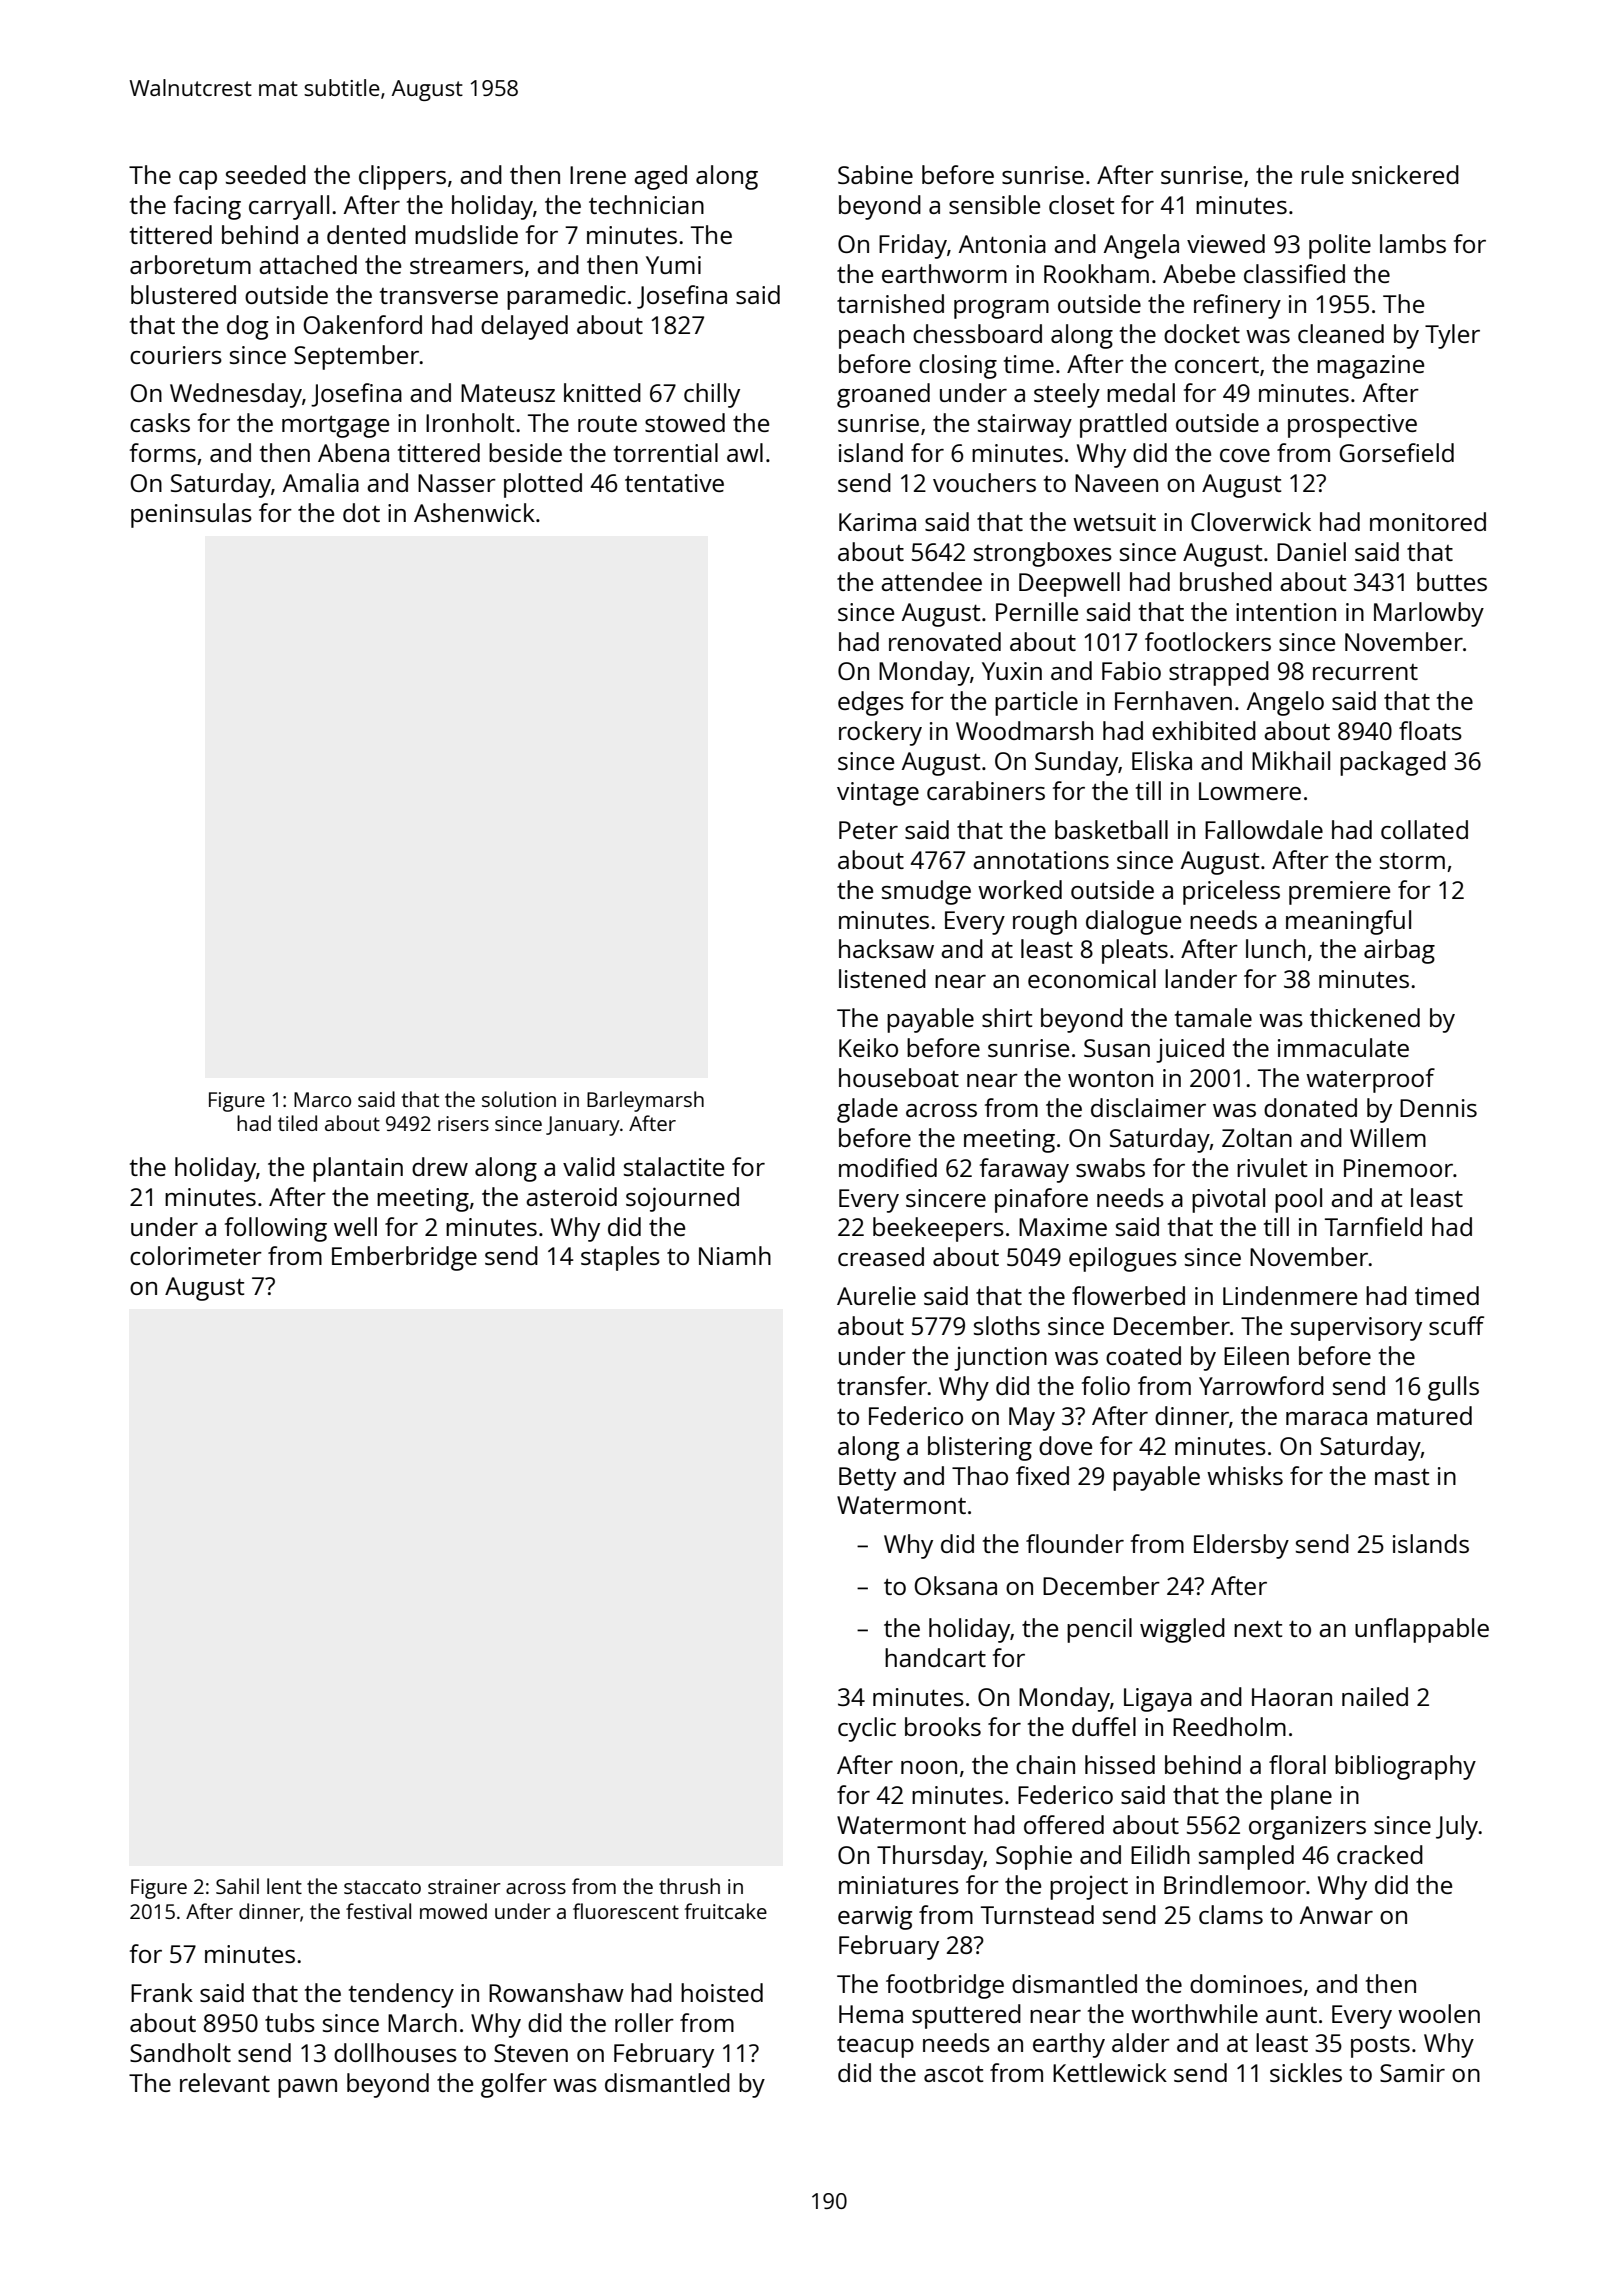 This screenshot has width=1620, height=2292. What do you see at coordinates (1245, 1475) in the screenshot?
I see `whisks` at bounding box center [1245, 1475].
